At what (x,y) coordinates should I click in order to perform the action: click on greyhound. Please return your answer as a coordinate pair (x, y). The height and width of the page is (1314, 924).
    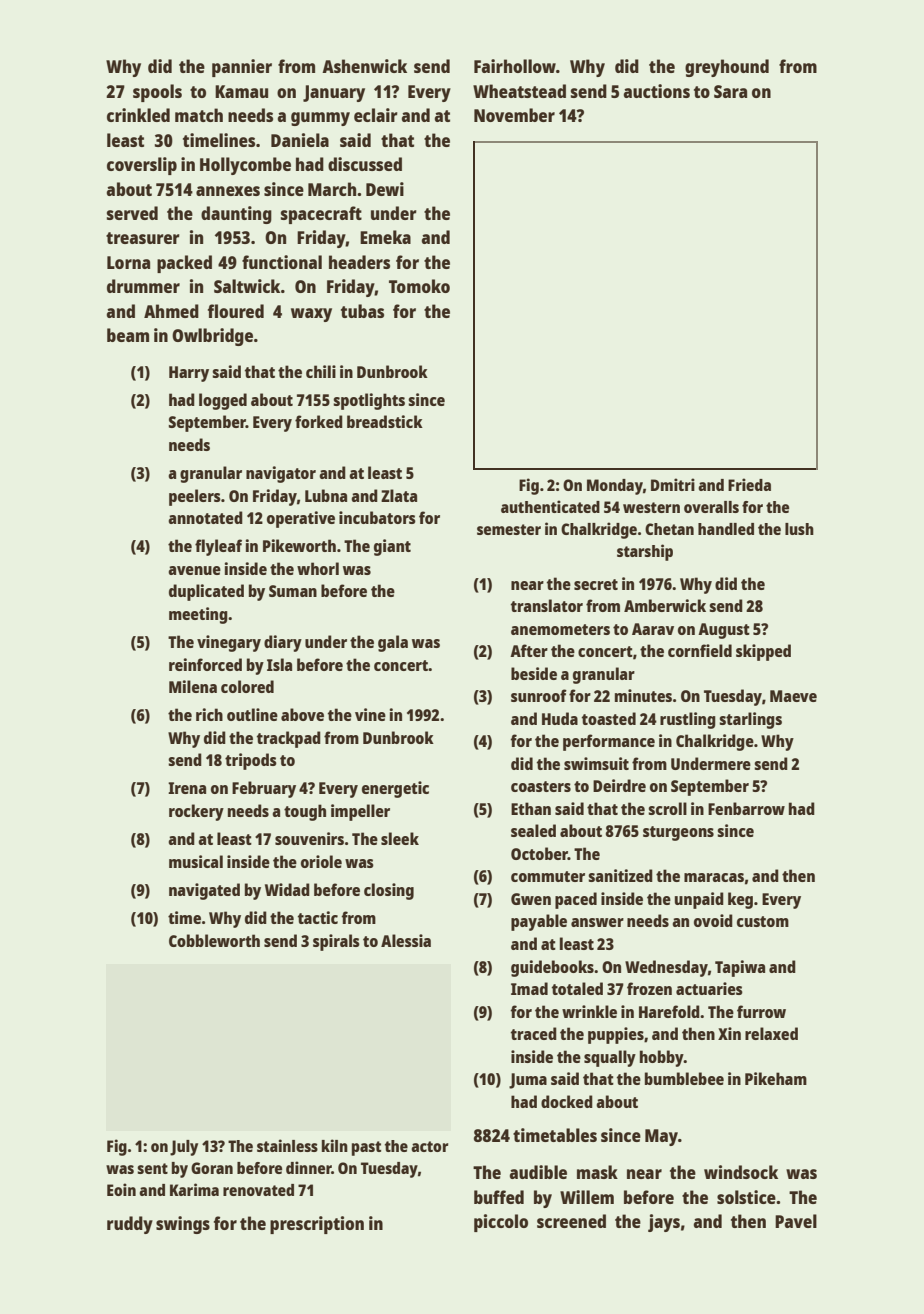
    Looking at the image, I should click on (727, 68).
